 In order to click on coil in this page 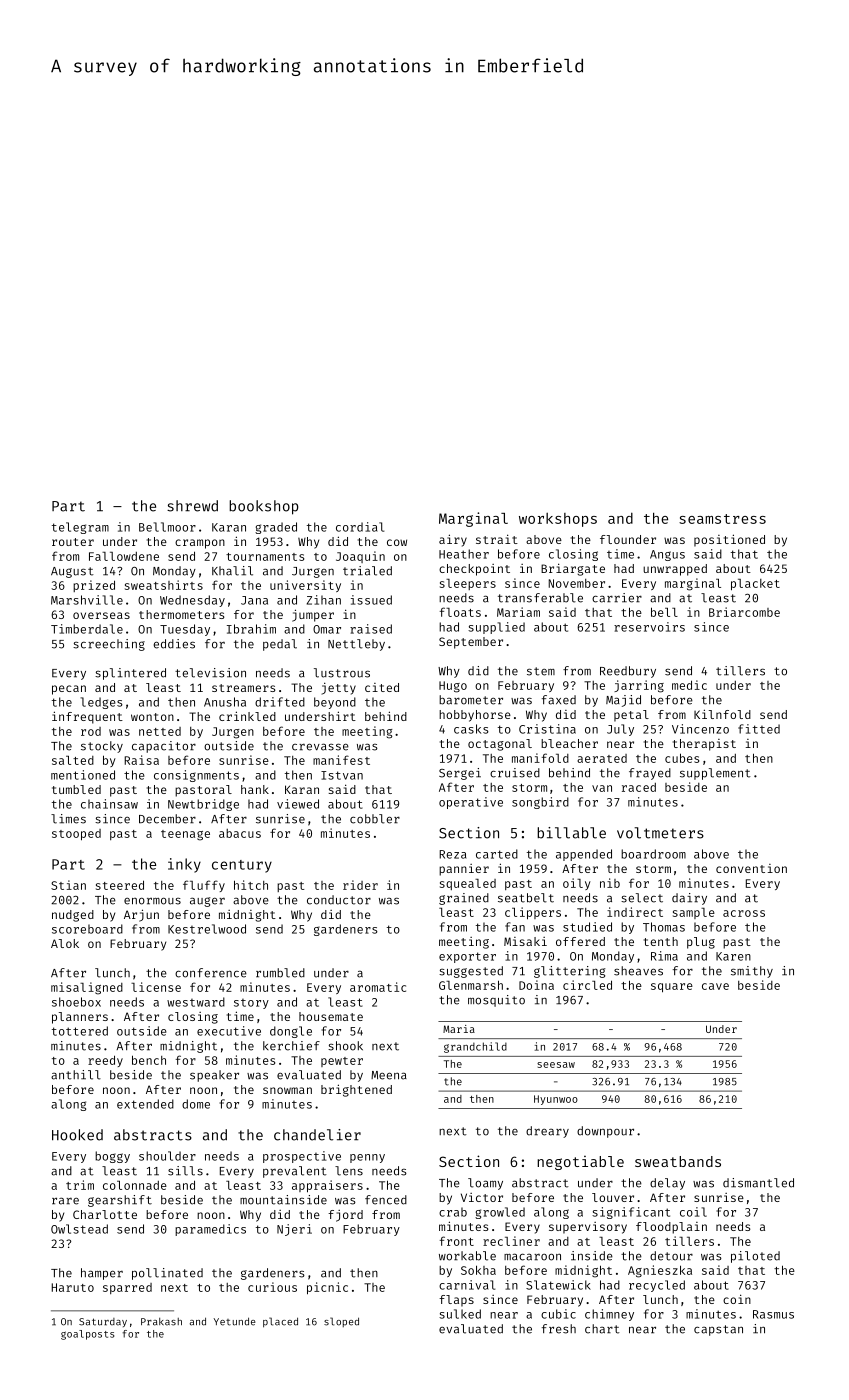, I will do `click(693, 1212)`.
